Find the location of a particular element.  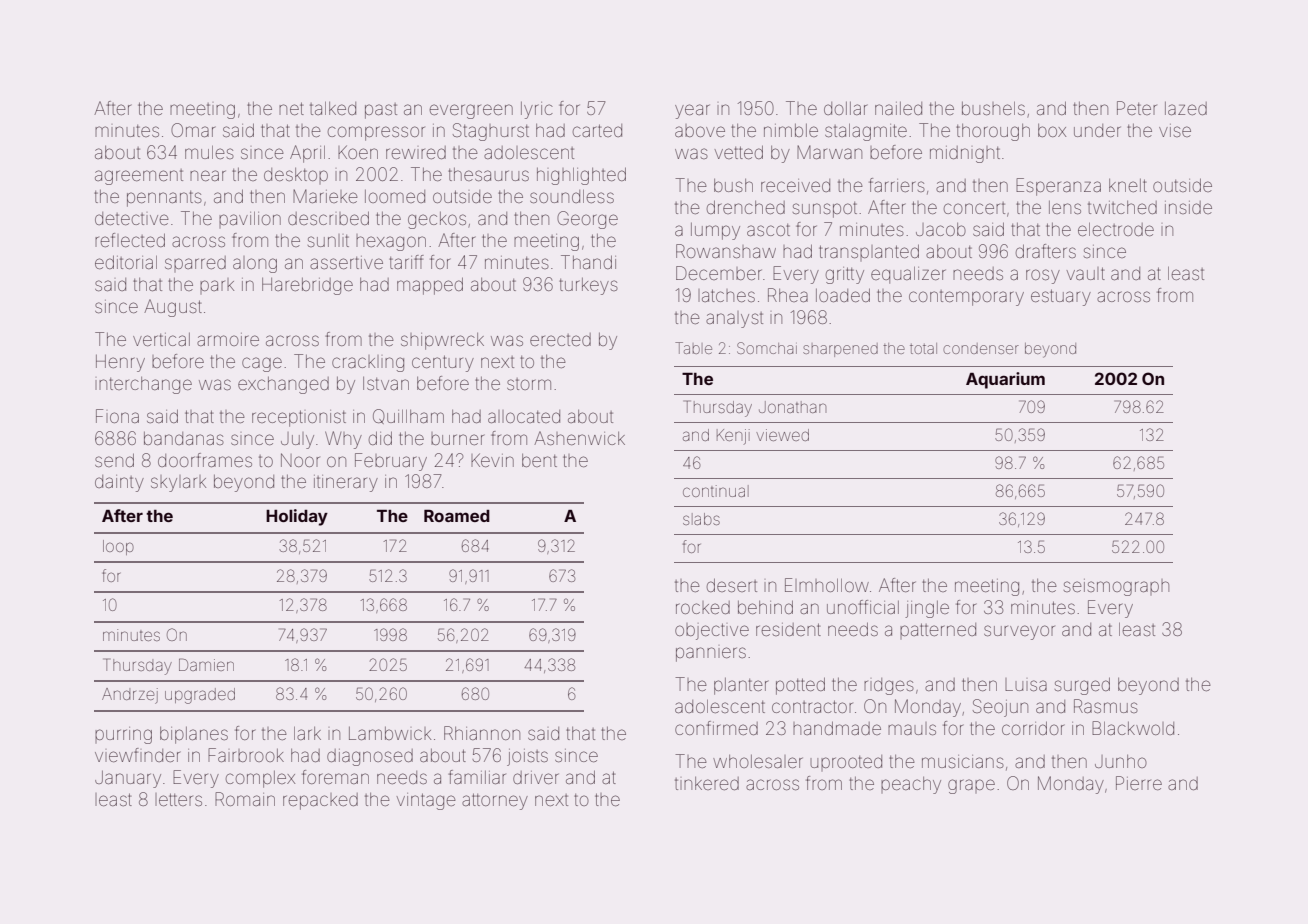

Blackwold is located at coordinates (1133, 728).
